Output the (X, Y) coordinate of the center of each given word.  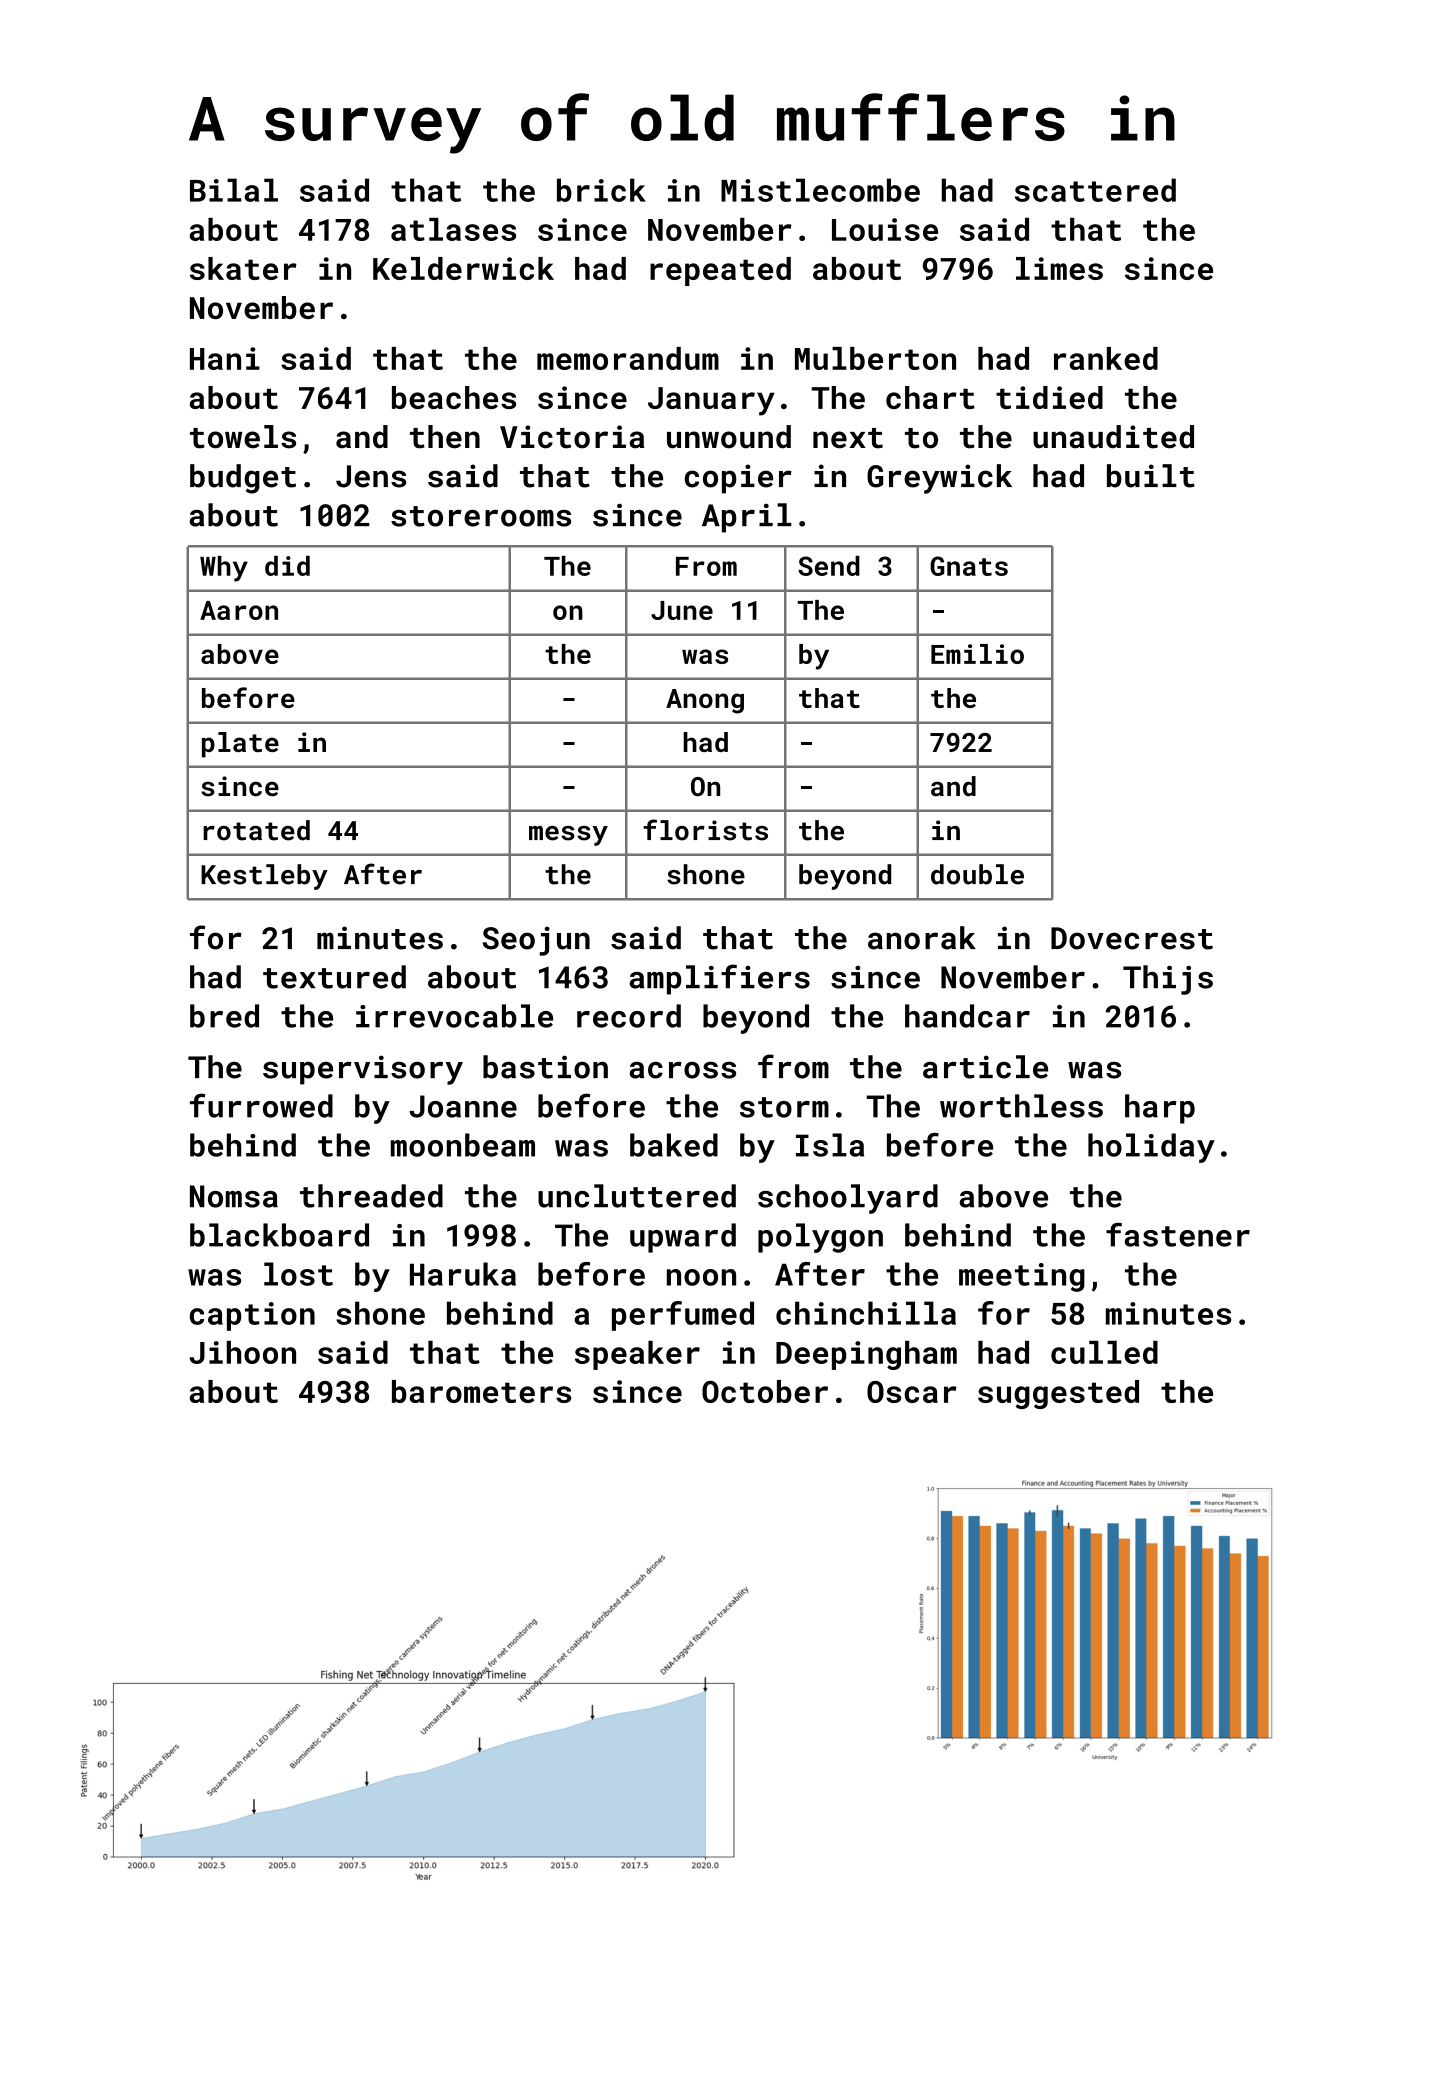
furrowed (261, 1105)
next (848, 438)
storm (784, 1107)
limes (1059, 268)
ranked (1106, 358)
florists (705, 830)
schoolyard (848, 1199)
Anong (705, 701)
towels (243, 437)
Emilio (977, 654)
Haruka (463, 1274)
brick (601, 190)
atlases (453, 229)
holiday (1151, 1148)
